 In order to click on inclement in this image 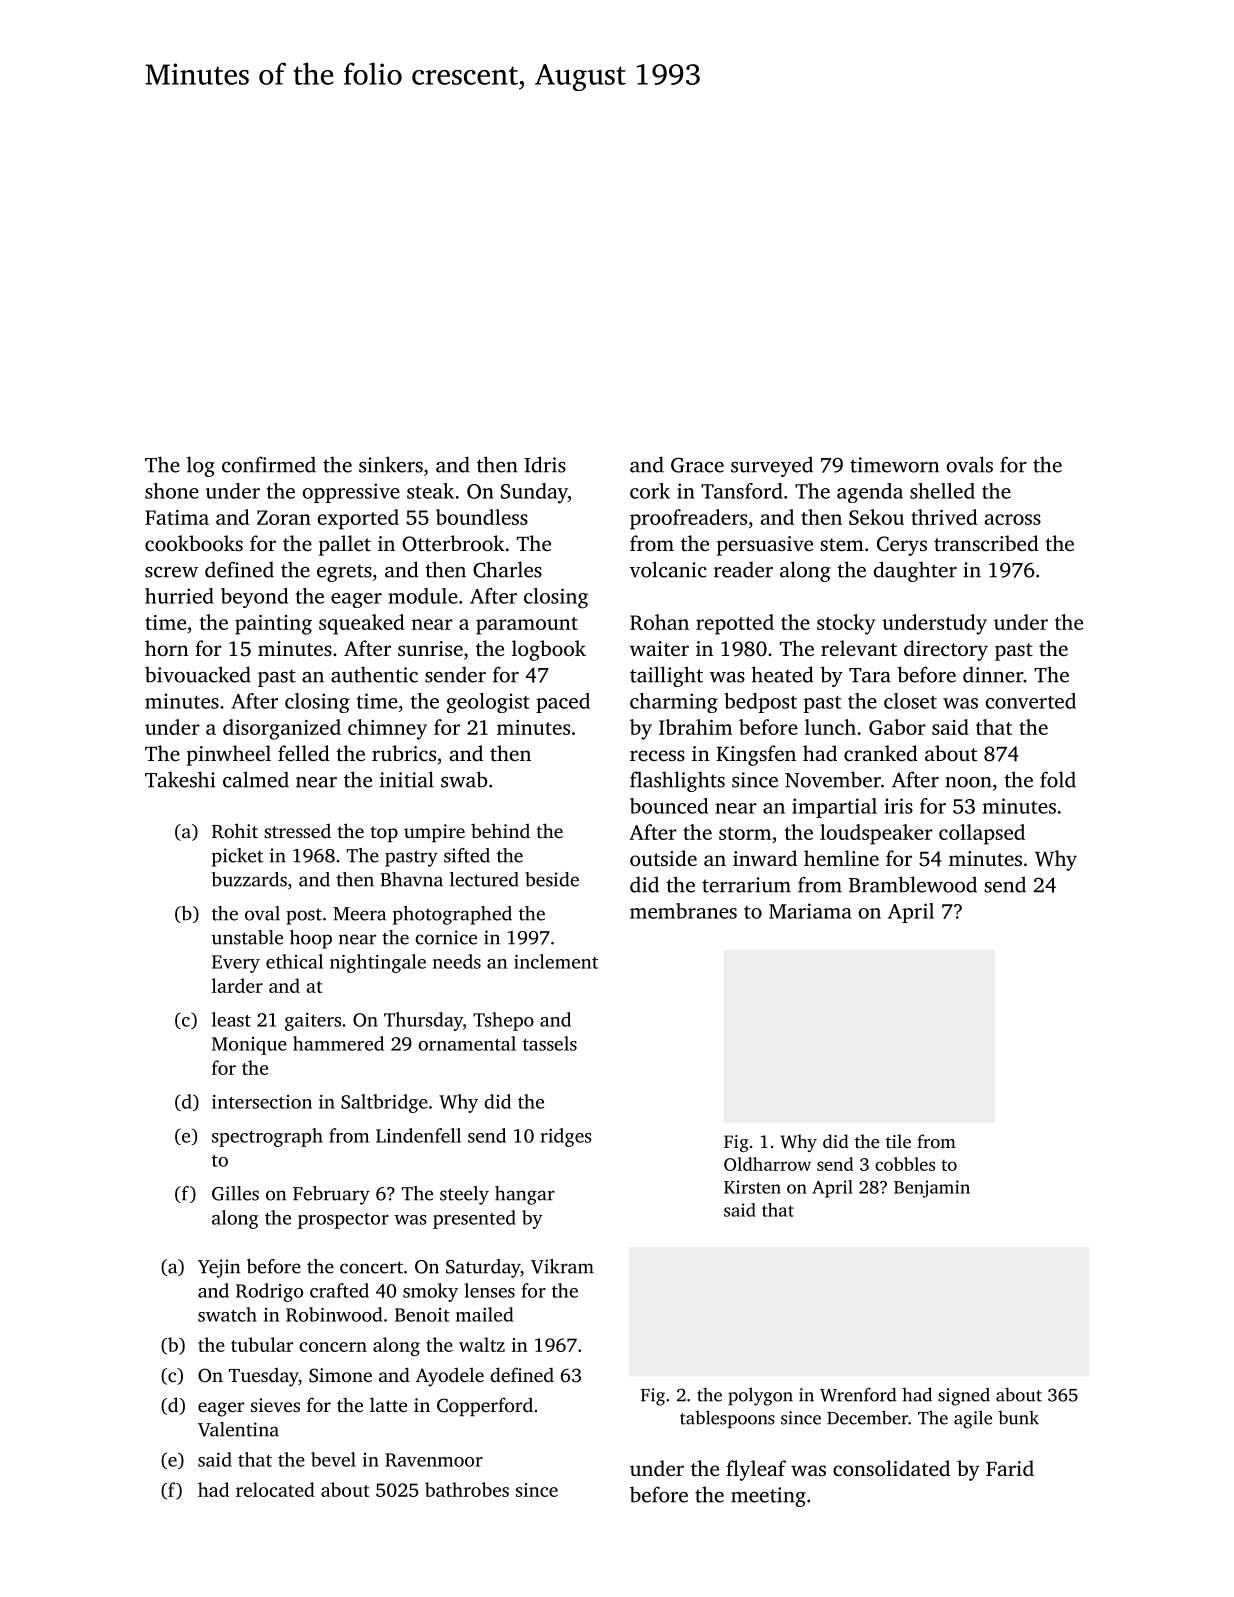, I will do `click(556, 961)`.
